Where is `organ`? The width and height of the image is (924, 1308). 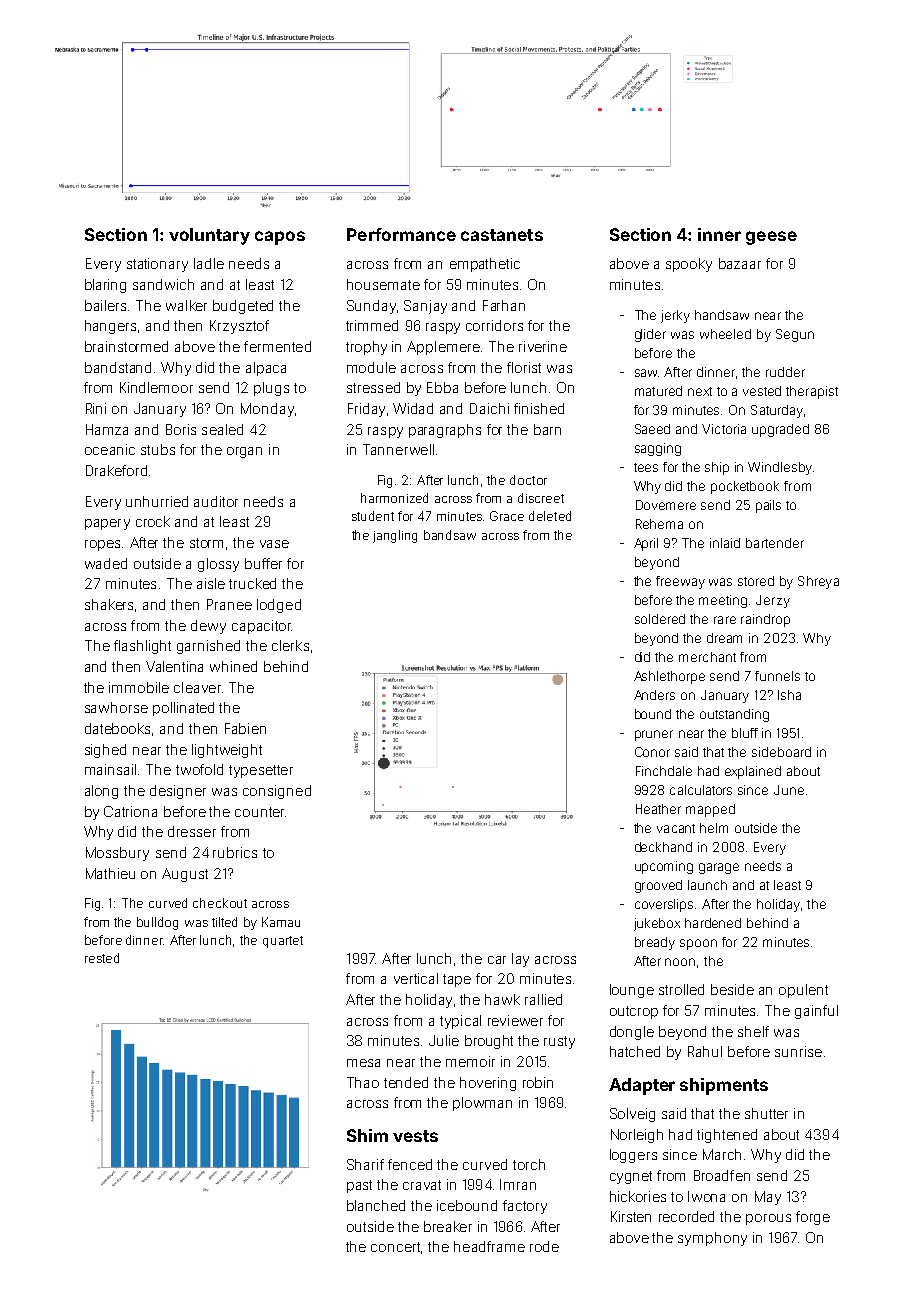 organ is located at coordinates (244, 452).
